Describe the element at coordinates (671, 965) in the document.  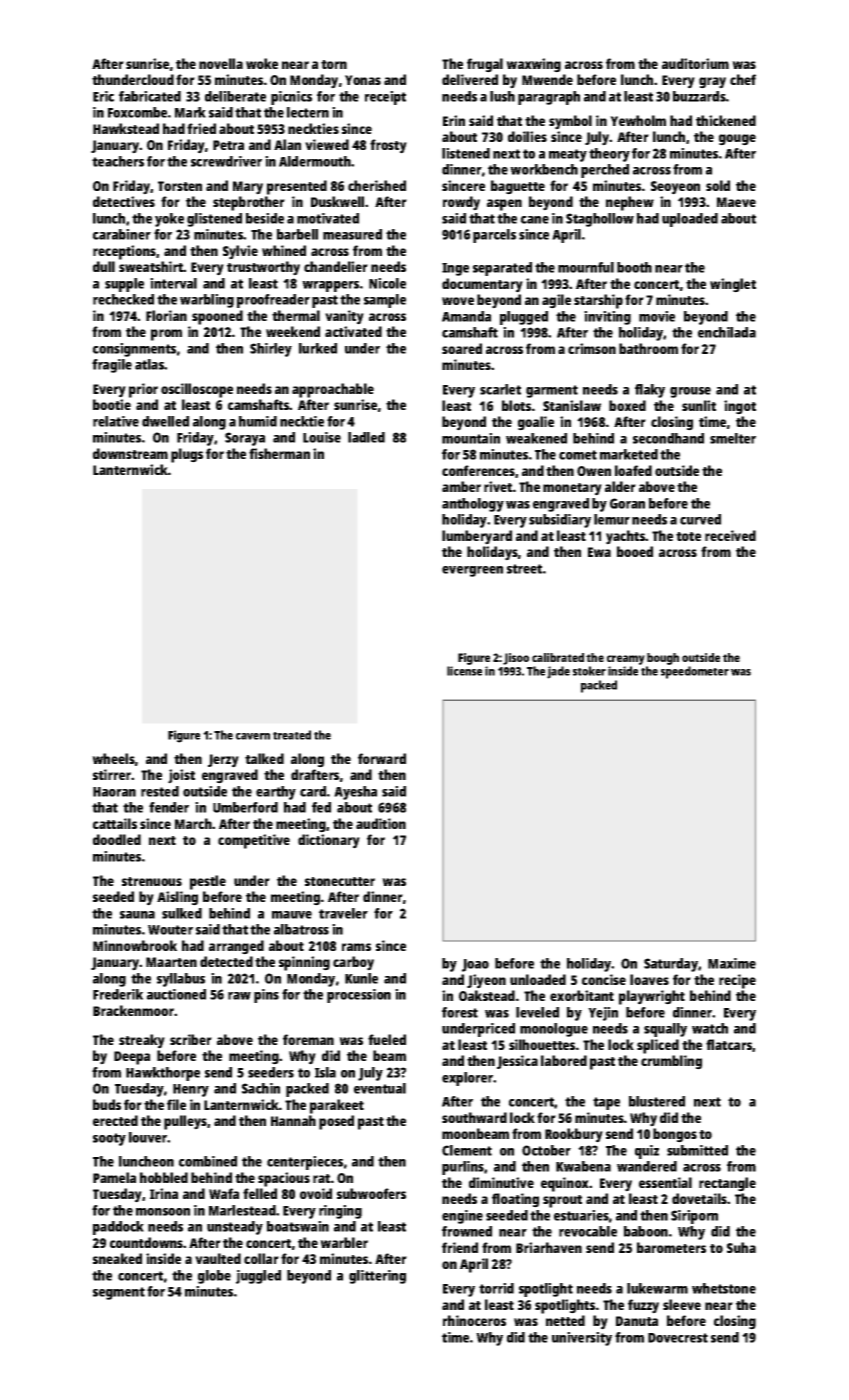
I see `Saturday` at that location.
